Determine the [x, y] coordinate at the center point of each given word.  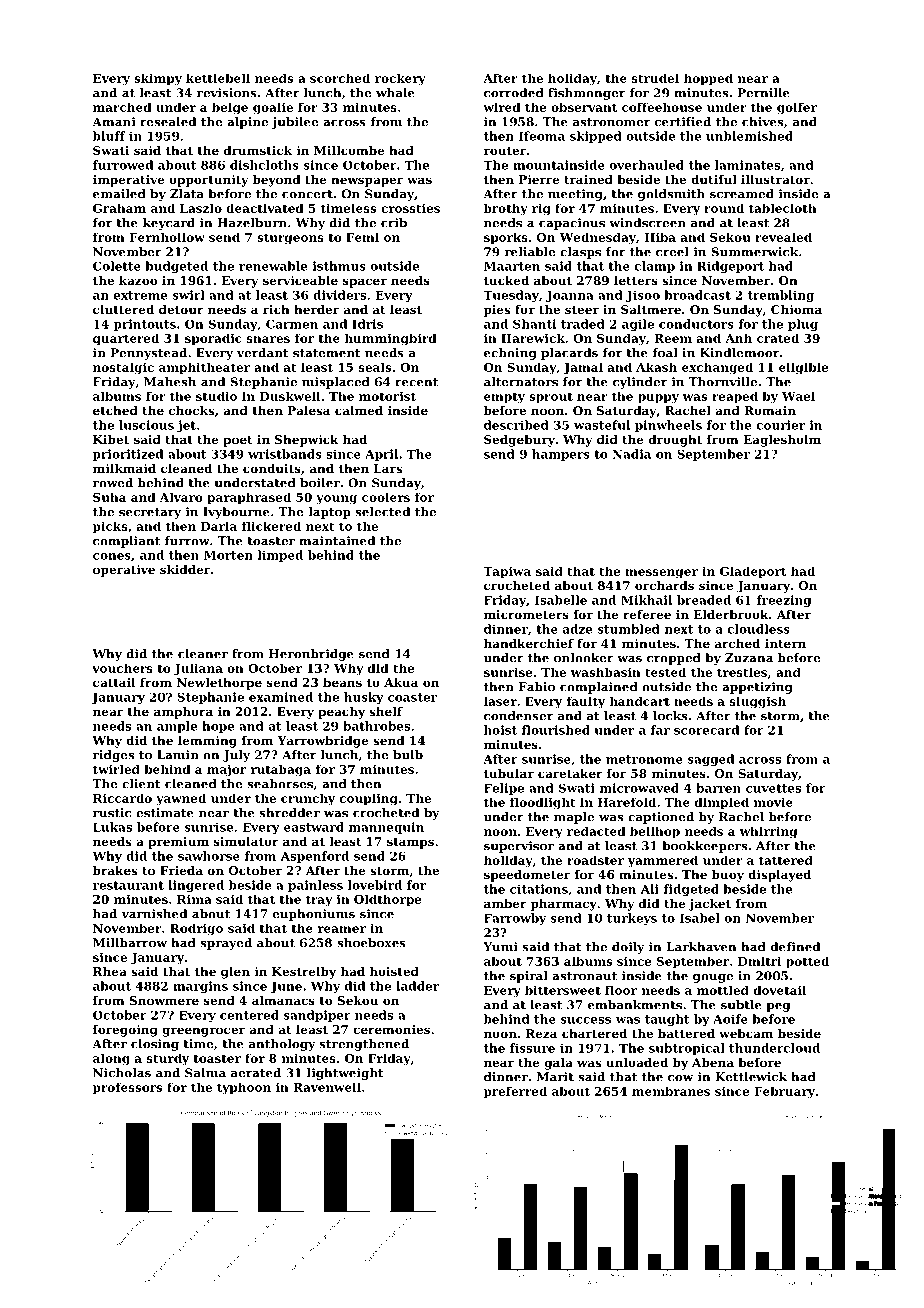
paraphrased [249, 498]
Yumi [500, 947]
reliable [529, 252]
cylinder [640, 383]
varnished [154, 914]
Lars [388, 468]
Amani [113, 122]
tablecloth [783, 208]
